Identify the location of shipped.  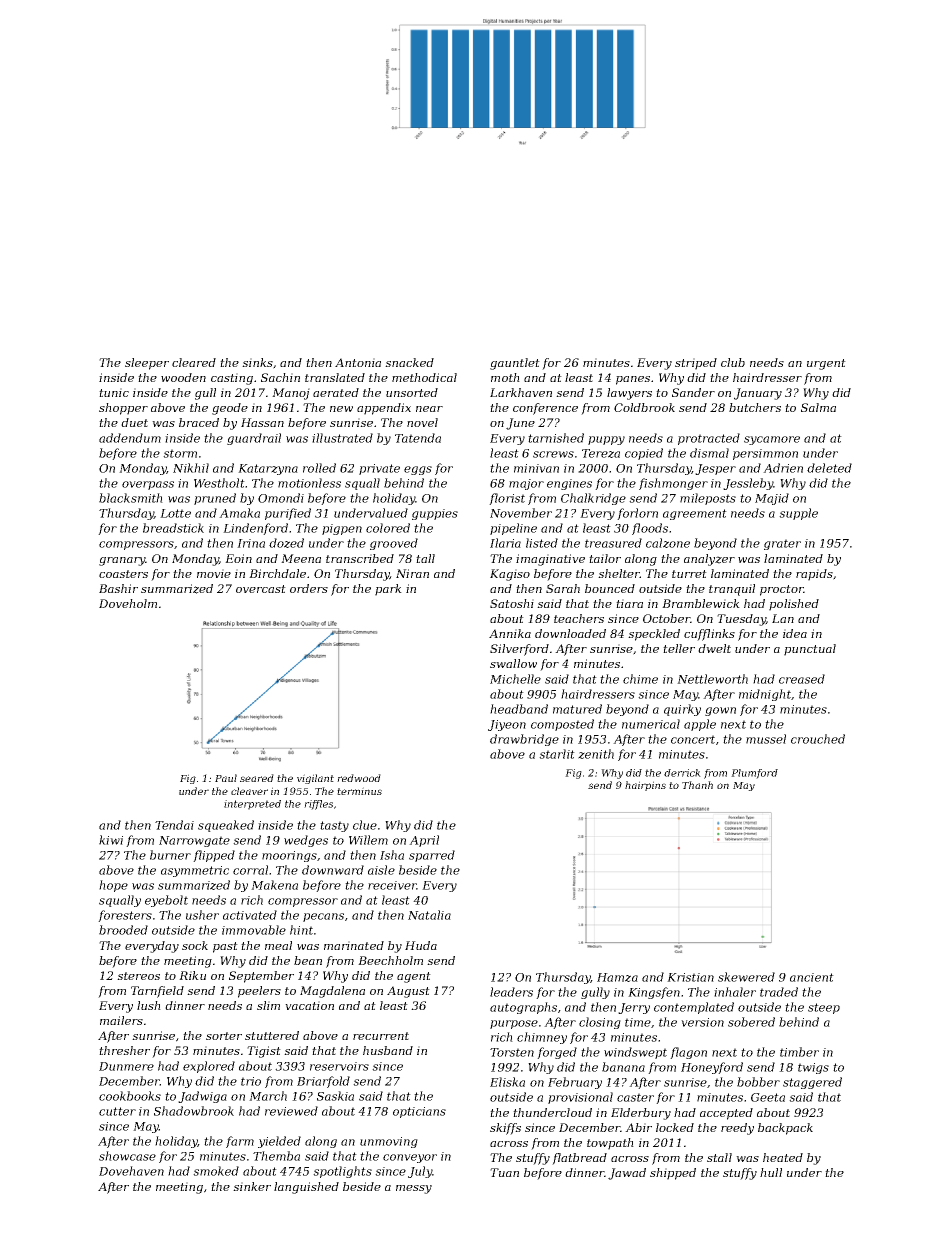
(673, 1174).
